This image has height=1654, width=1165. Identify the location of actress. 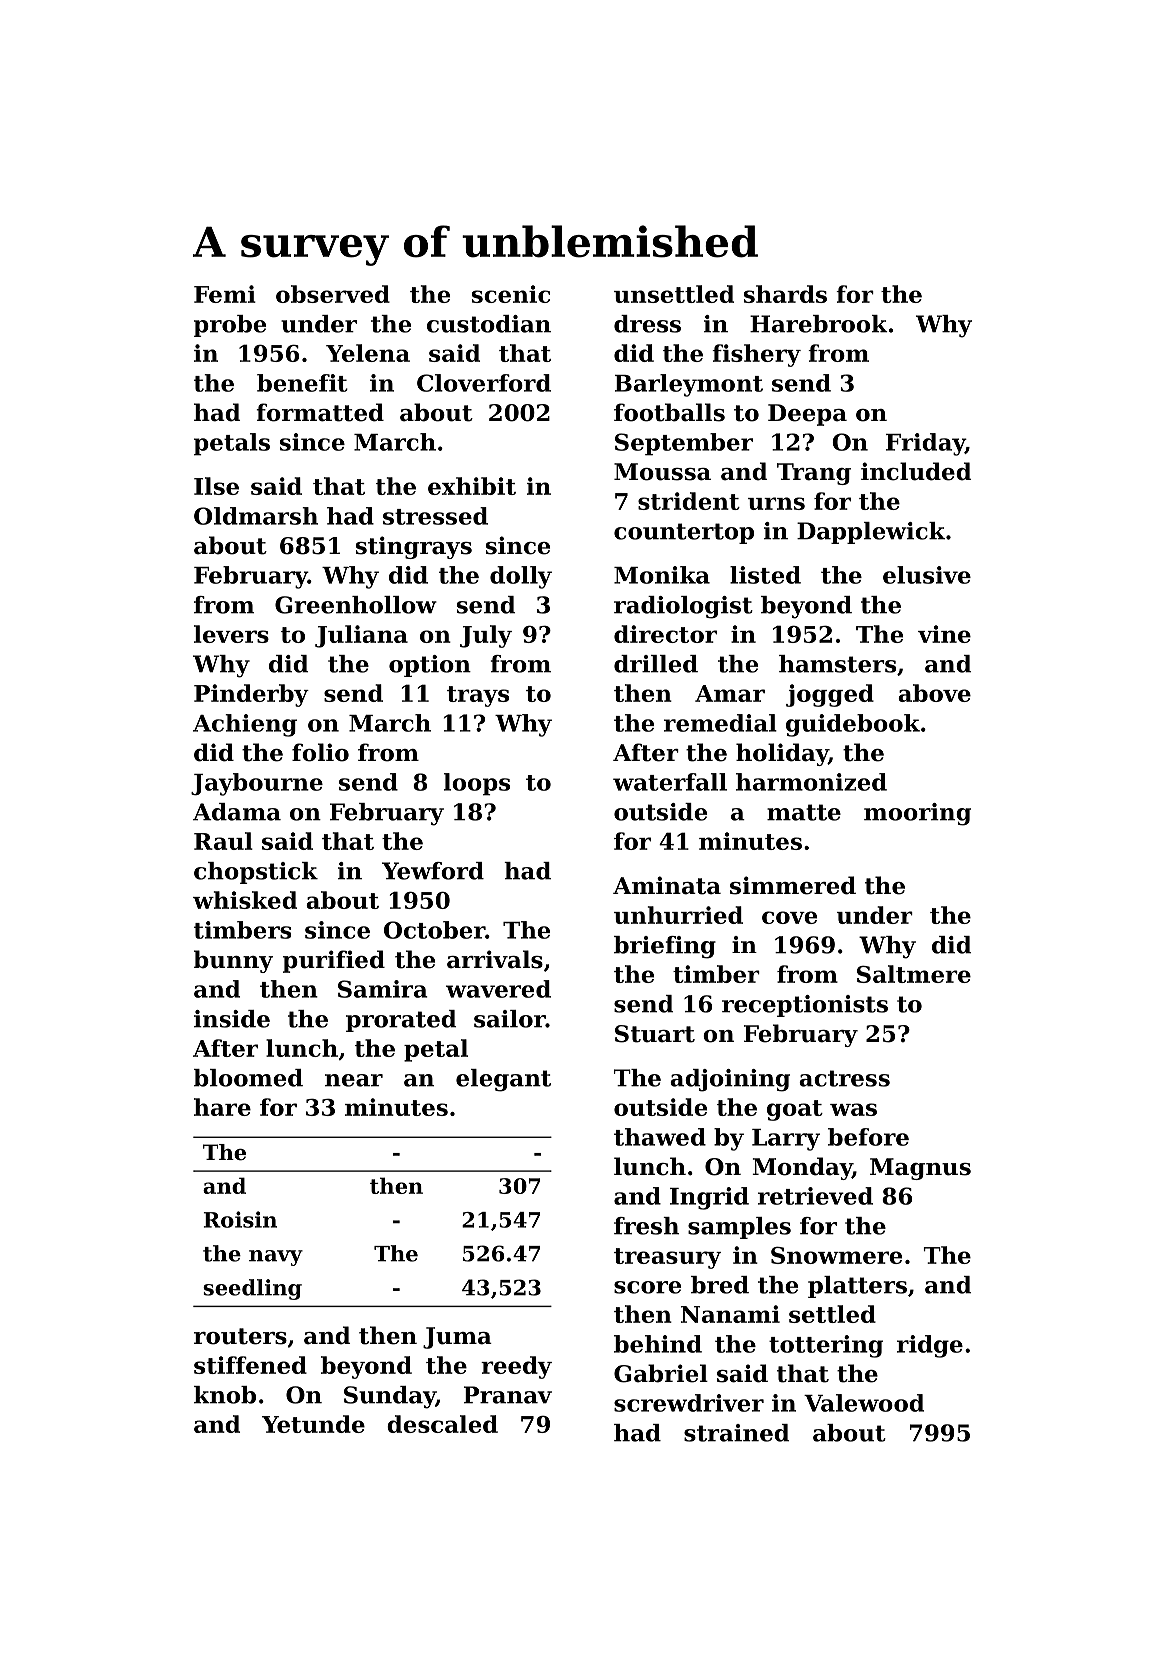
(844, 1078).
